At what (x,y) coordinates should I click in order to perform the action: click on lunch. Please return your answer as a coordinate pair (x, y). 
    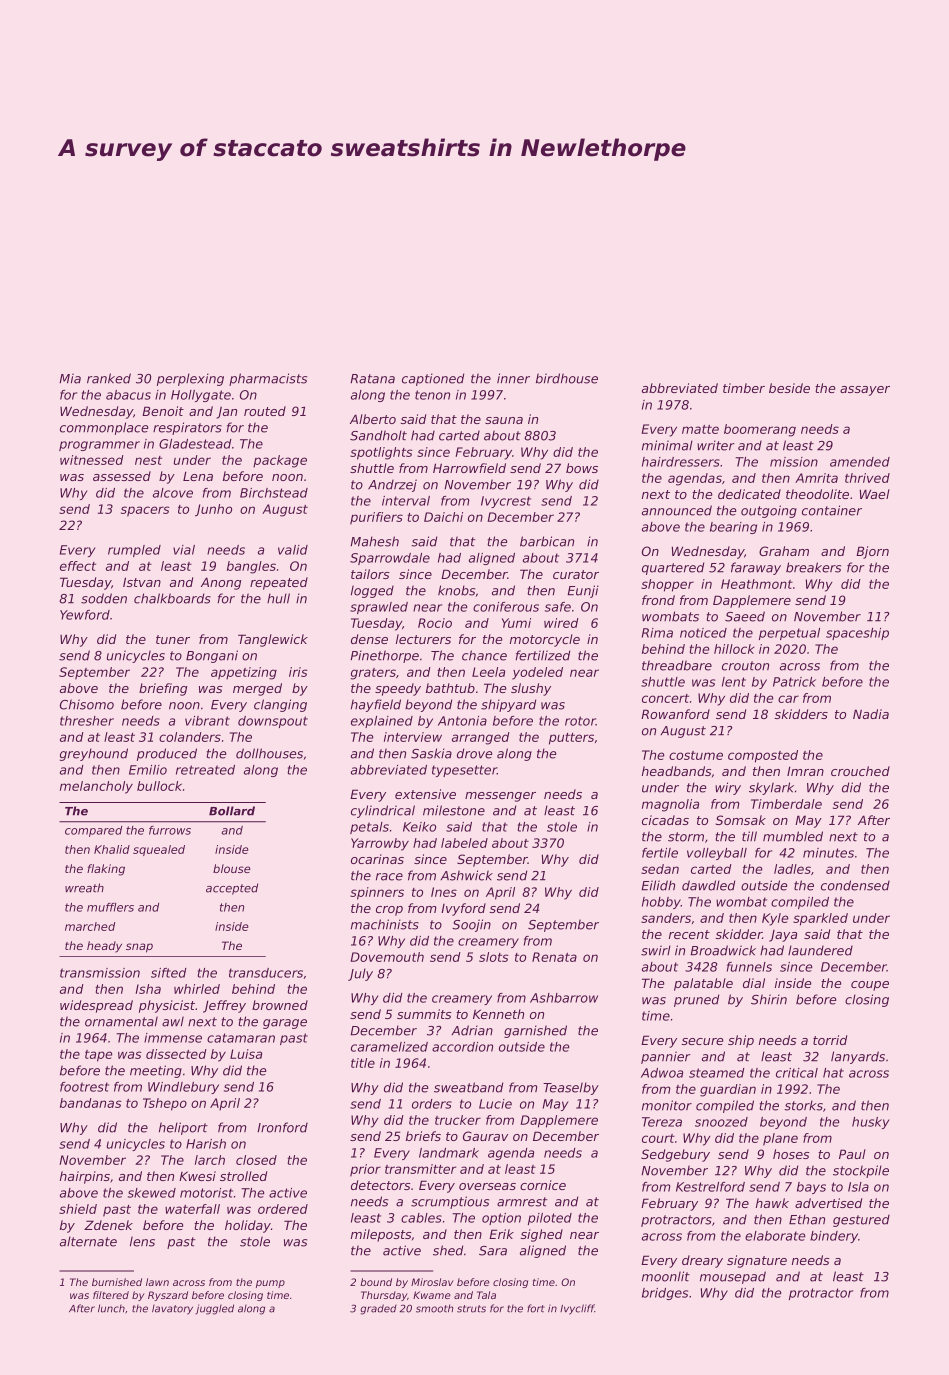
    Looking at the image, I should click on (111, 1308).
